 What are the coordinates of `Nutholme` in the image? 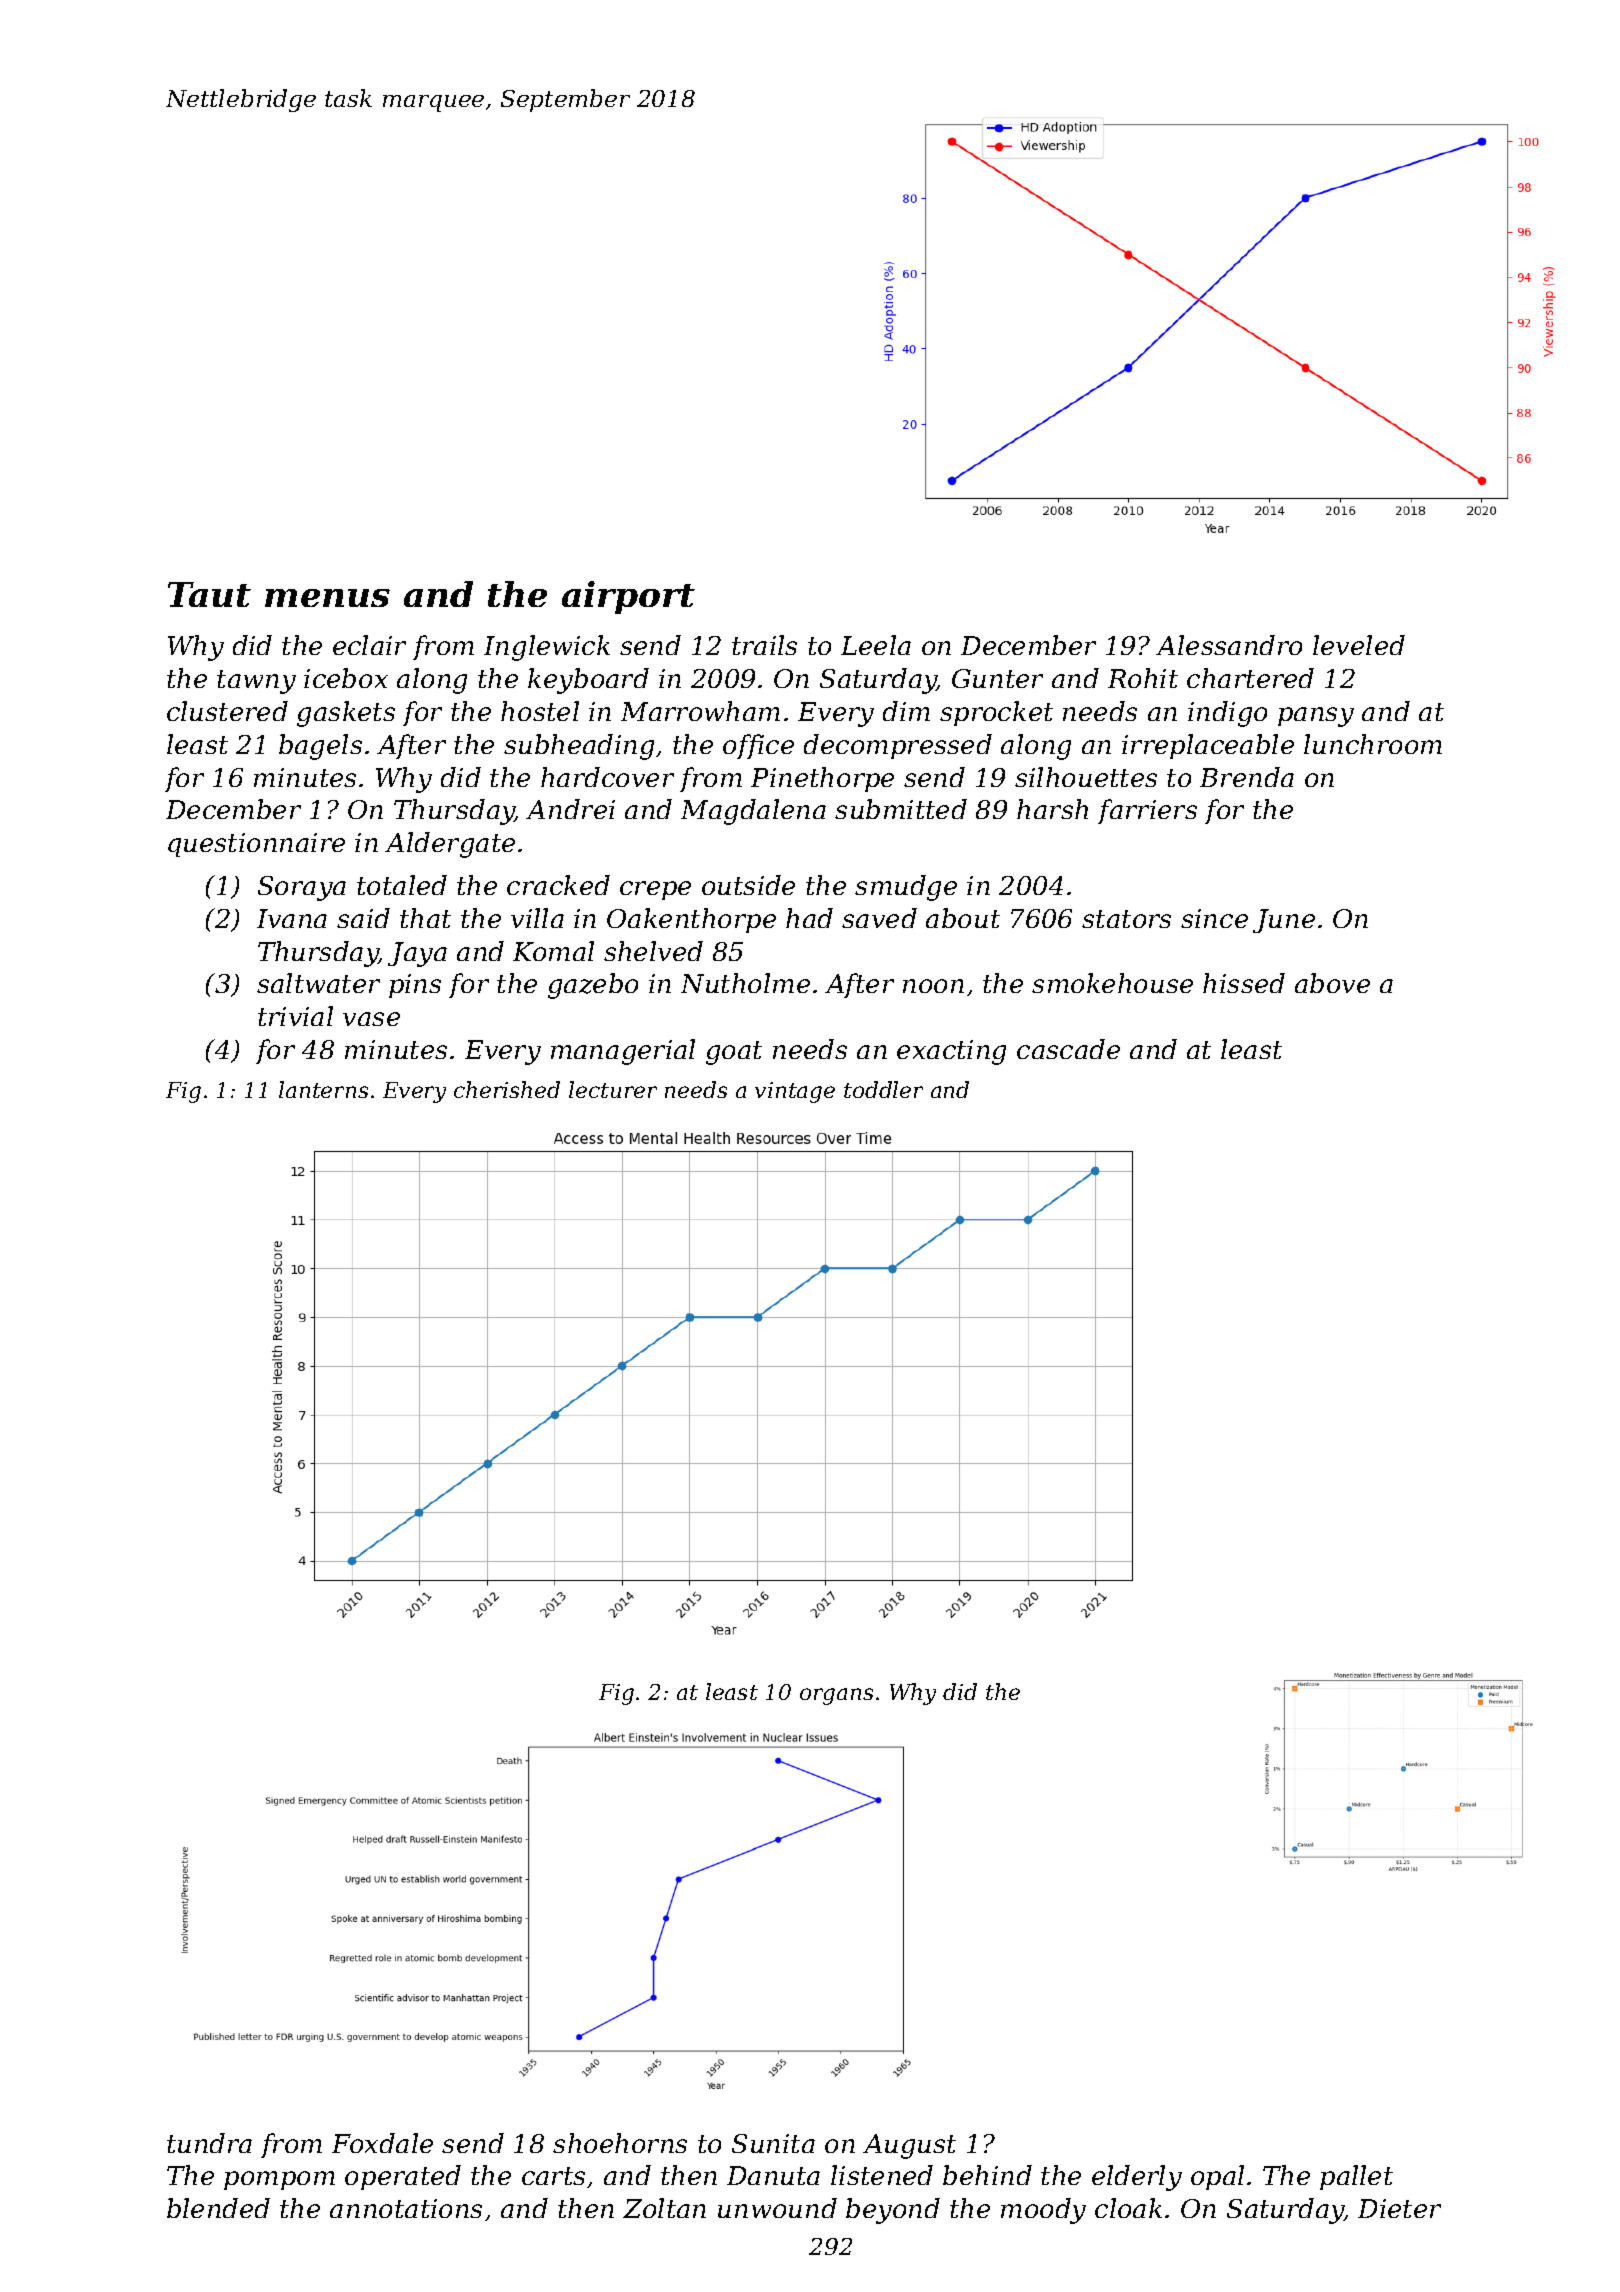 It's located at (745, 983).
